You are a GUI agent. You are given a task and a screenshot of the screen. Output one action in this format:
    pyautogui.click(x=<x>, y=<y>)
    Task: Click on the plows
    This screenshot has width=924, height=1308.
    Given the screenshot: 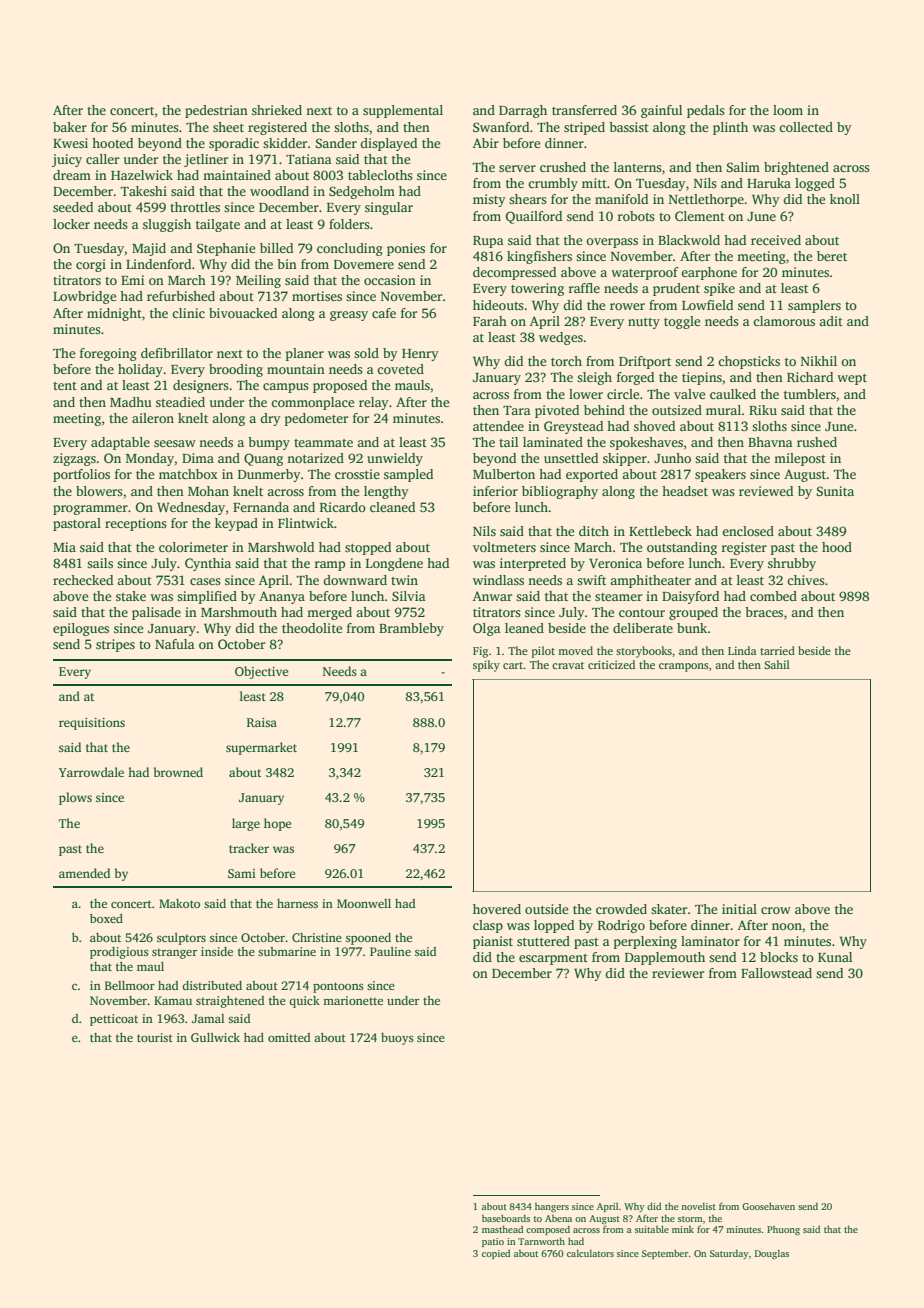 What is the action you would take?
    pyautogui.click(x=75, y=798)
